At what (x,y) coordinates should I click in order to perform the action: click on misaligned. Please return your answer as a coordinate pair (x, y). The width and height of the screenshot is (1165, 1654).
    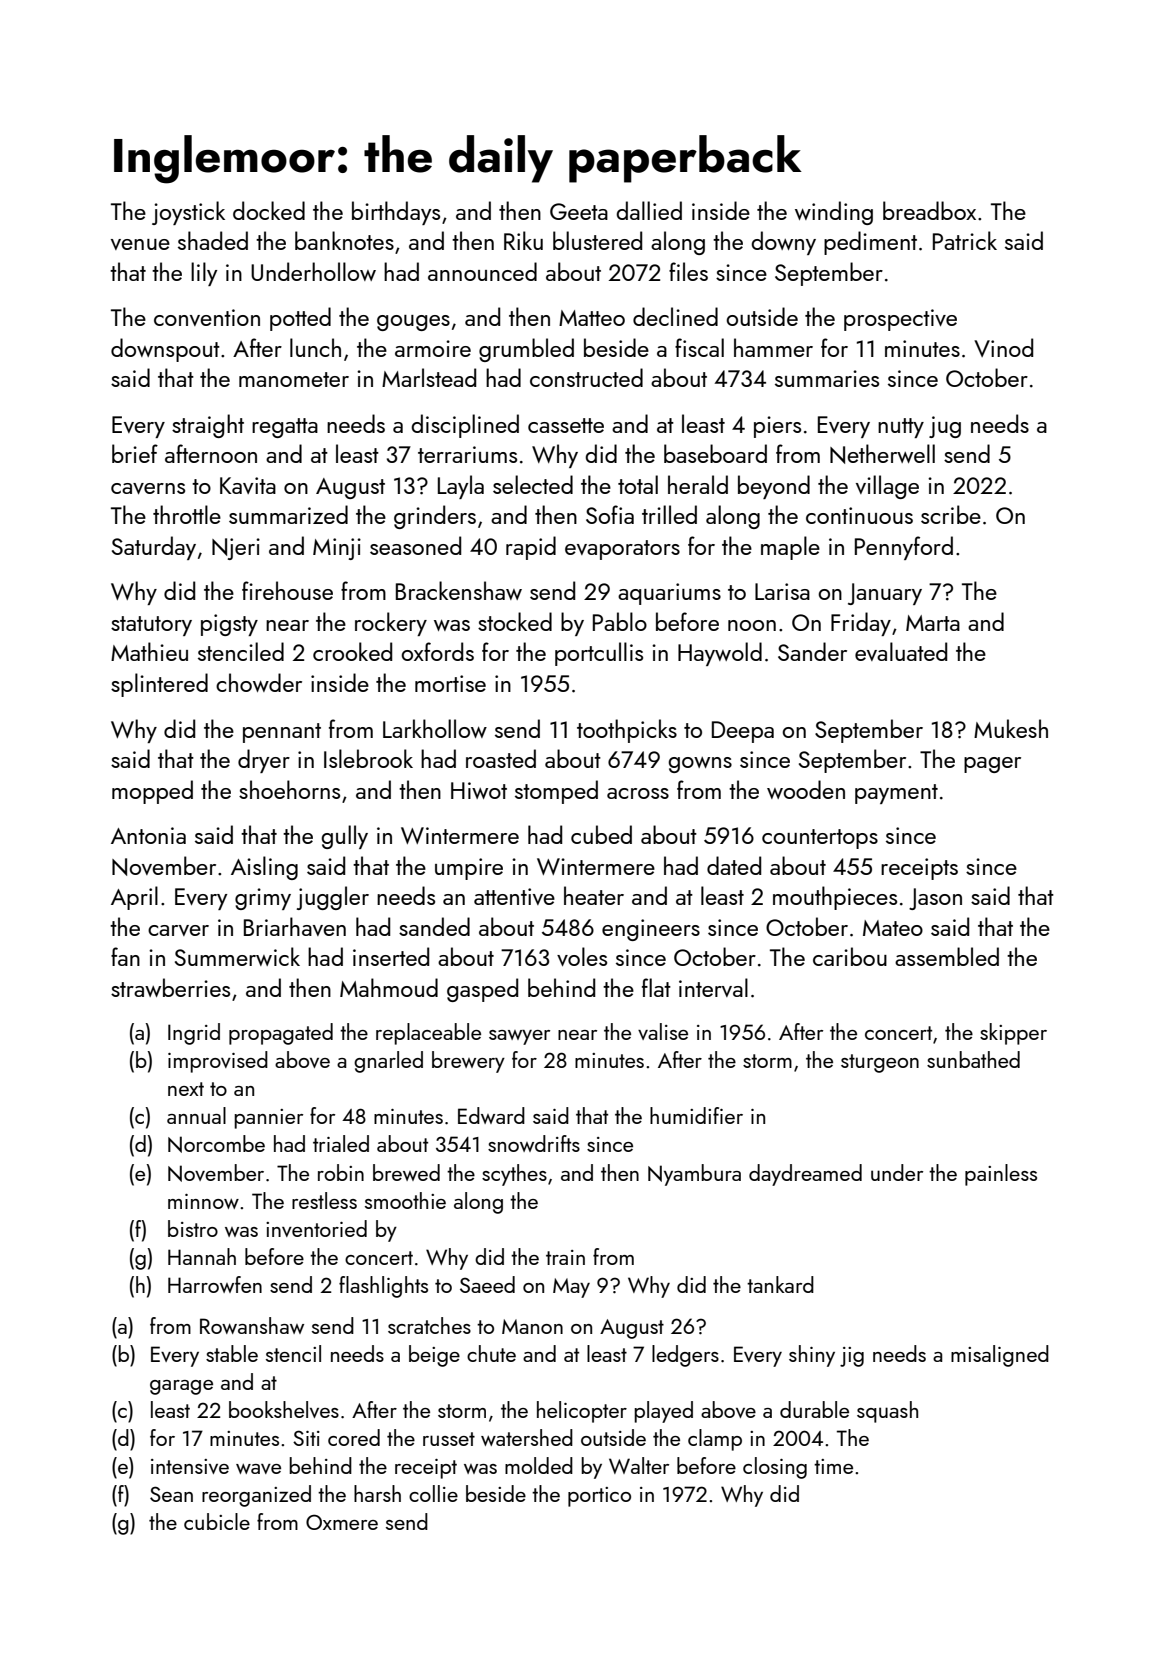
    Looking at the image, I should click on (1000, 1356).
